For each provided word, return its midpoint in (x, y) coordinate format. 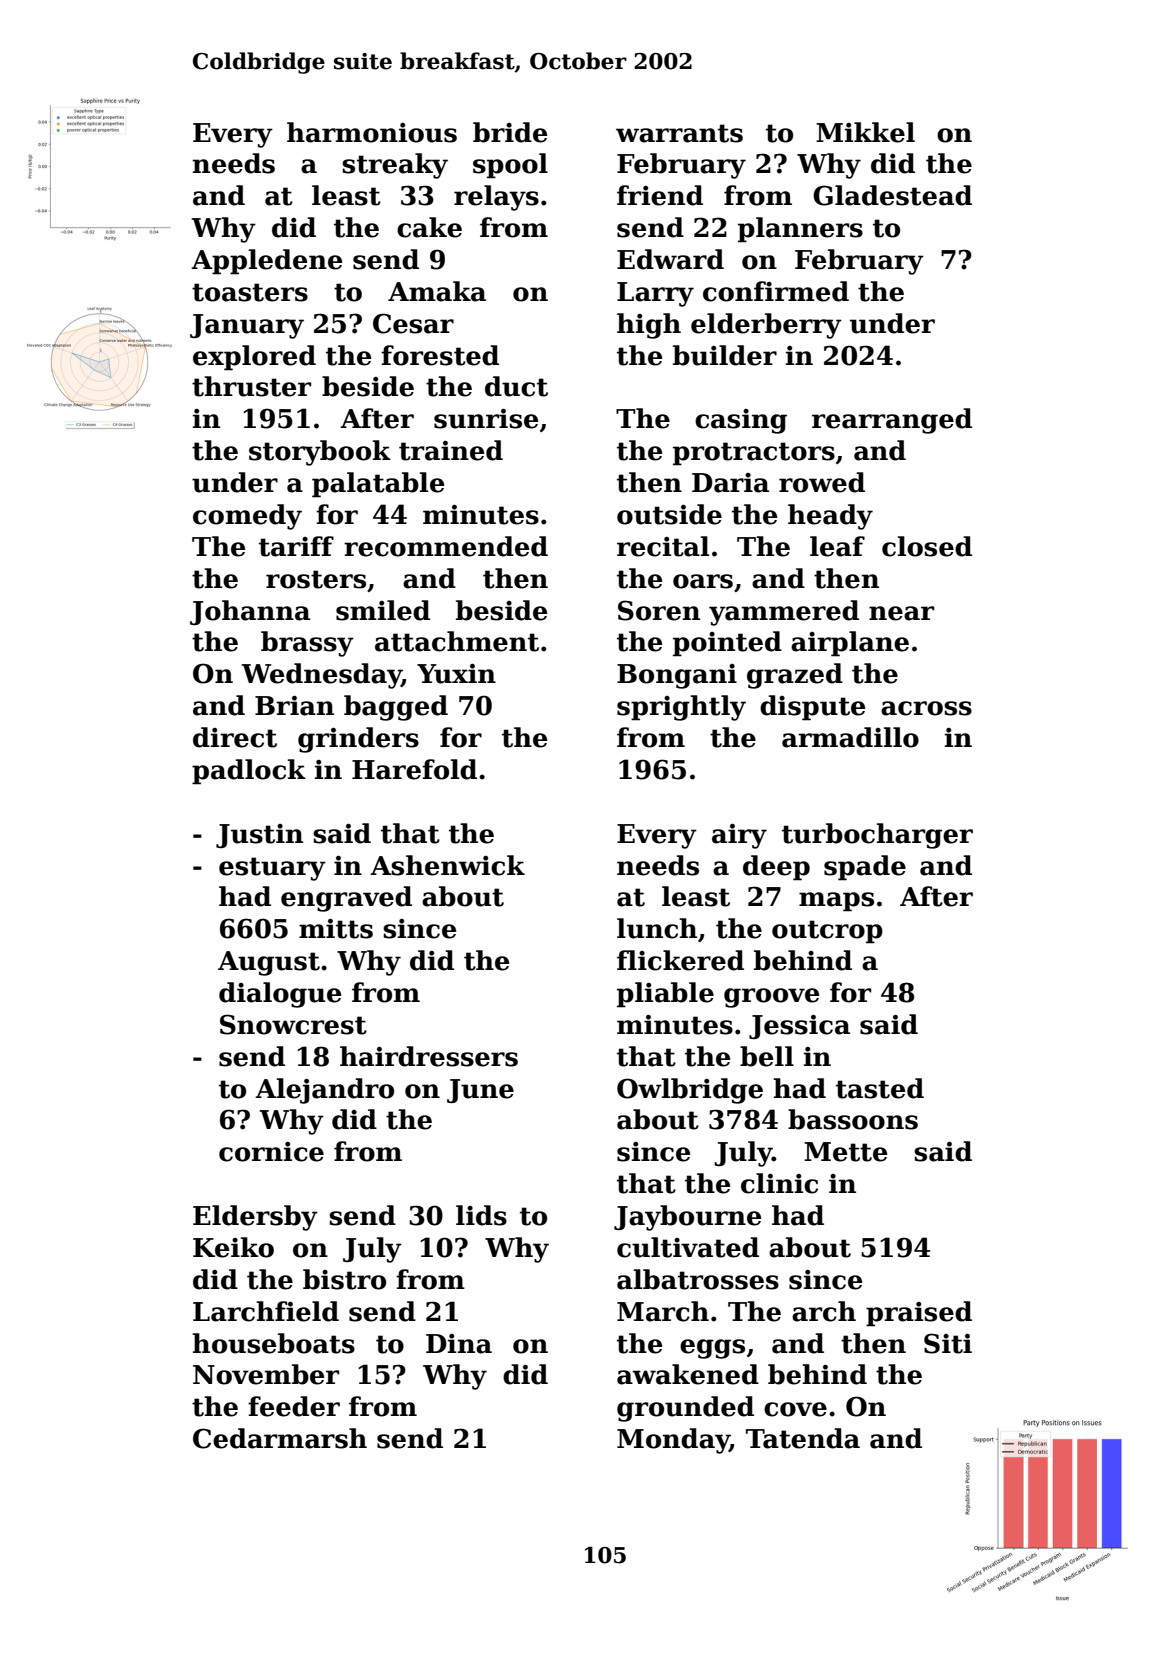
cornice (271, 1152)
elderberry (766, 326)
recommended (446, 546)
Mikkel (865, 132)
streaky (395, 166)
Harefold (414, 769)
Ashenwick (447, 865)
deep (776, 868)
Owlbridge (690, 1091)
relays (496, 198)
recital (663, 546)
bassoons (853, 1119)
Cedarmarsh (280, 1438)
